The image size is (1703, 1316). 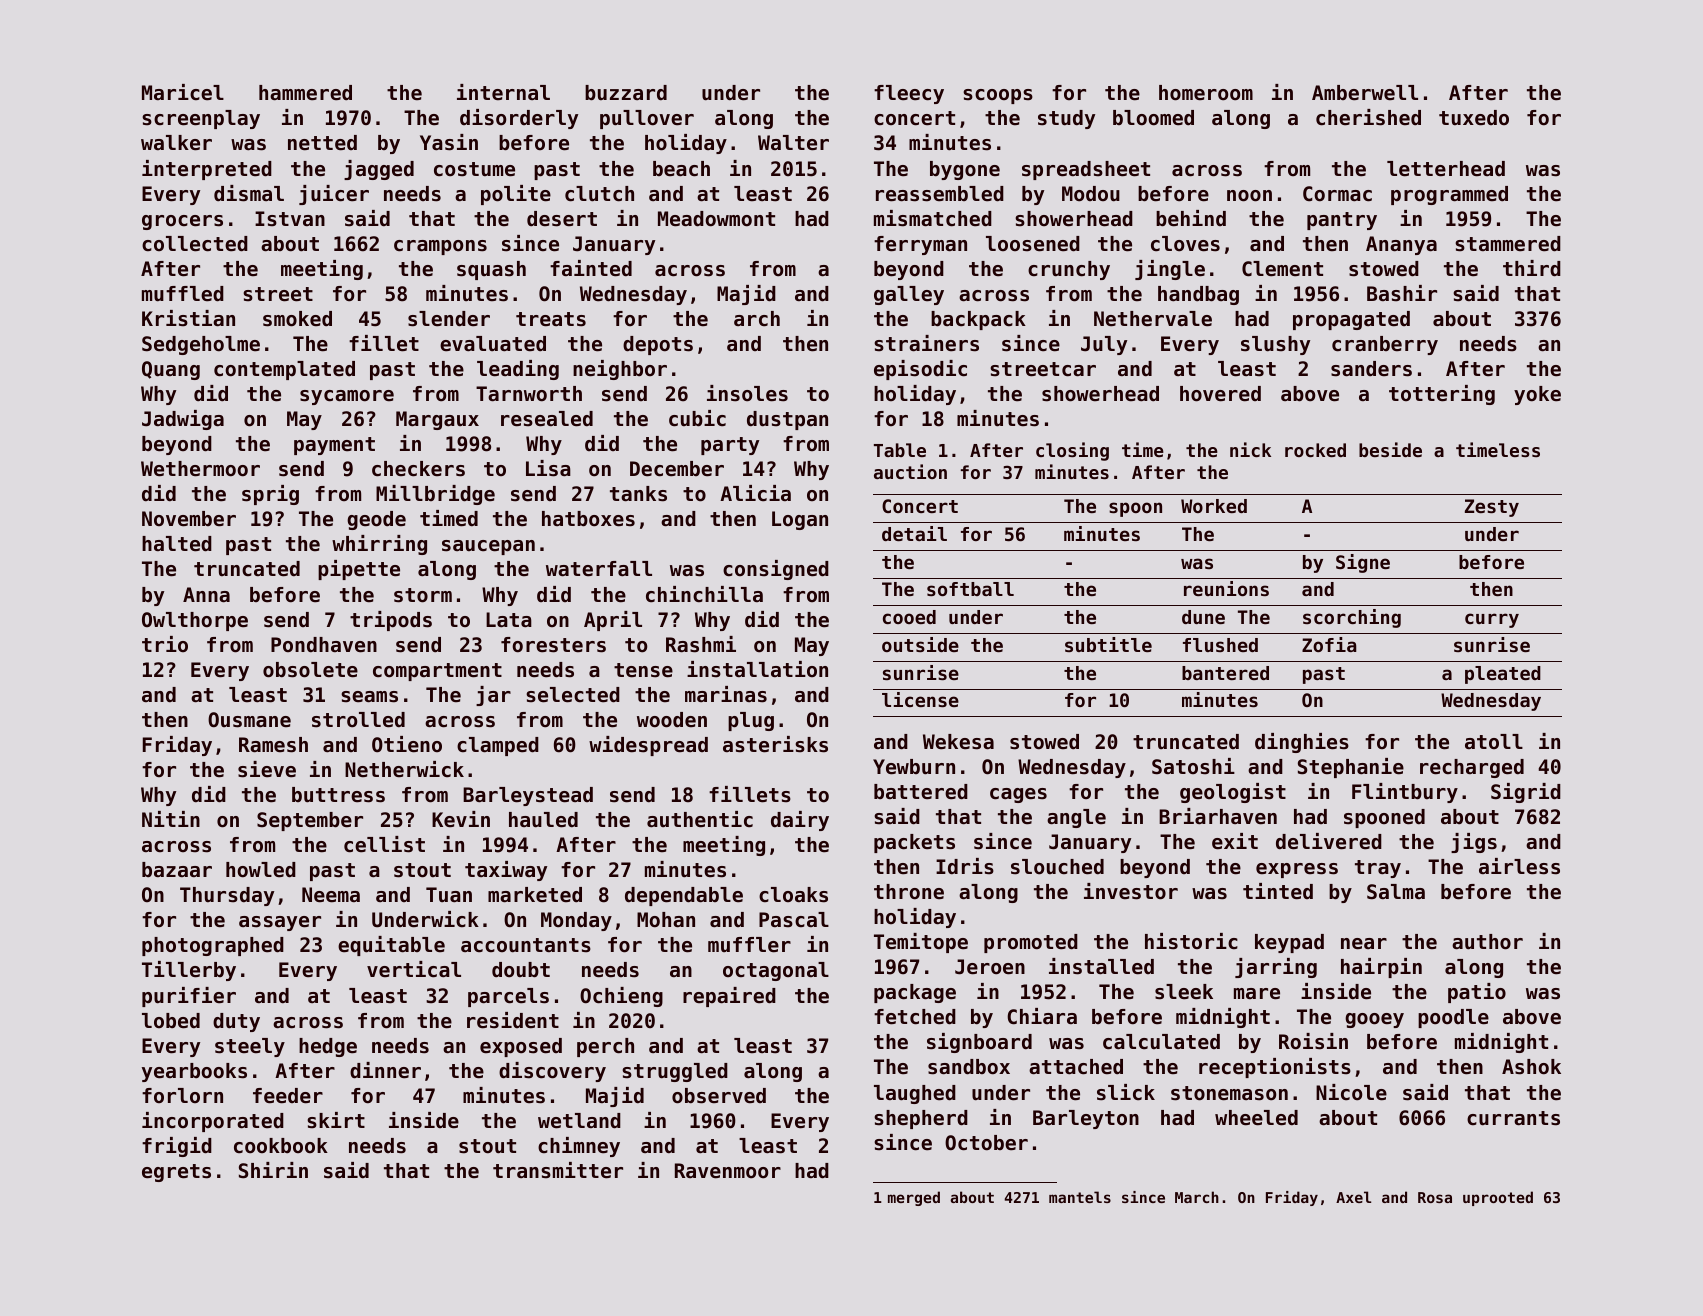 What do you see at coordinates (800, 821) in the screenshot?
I see `dairy` at bounding box center [800, 821].
